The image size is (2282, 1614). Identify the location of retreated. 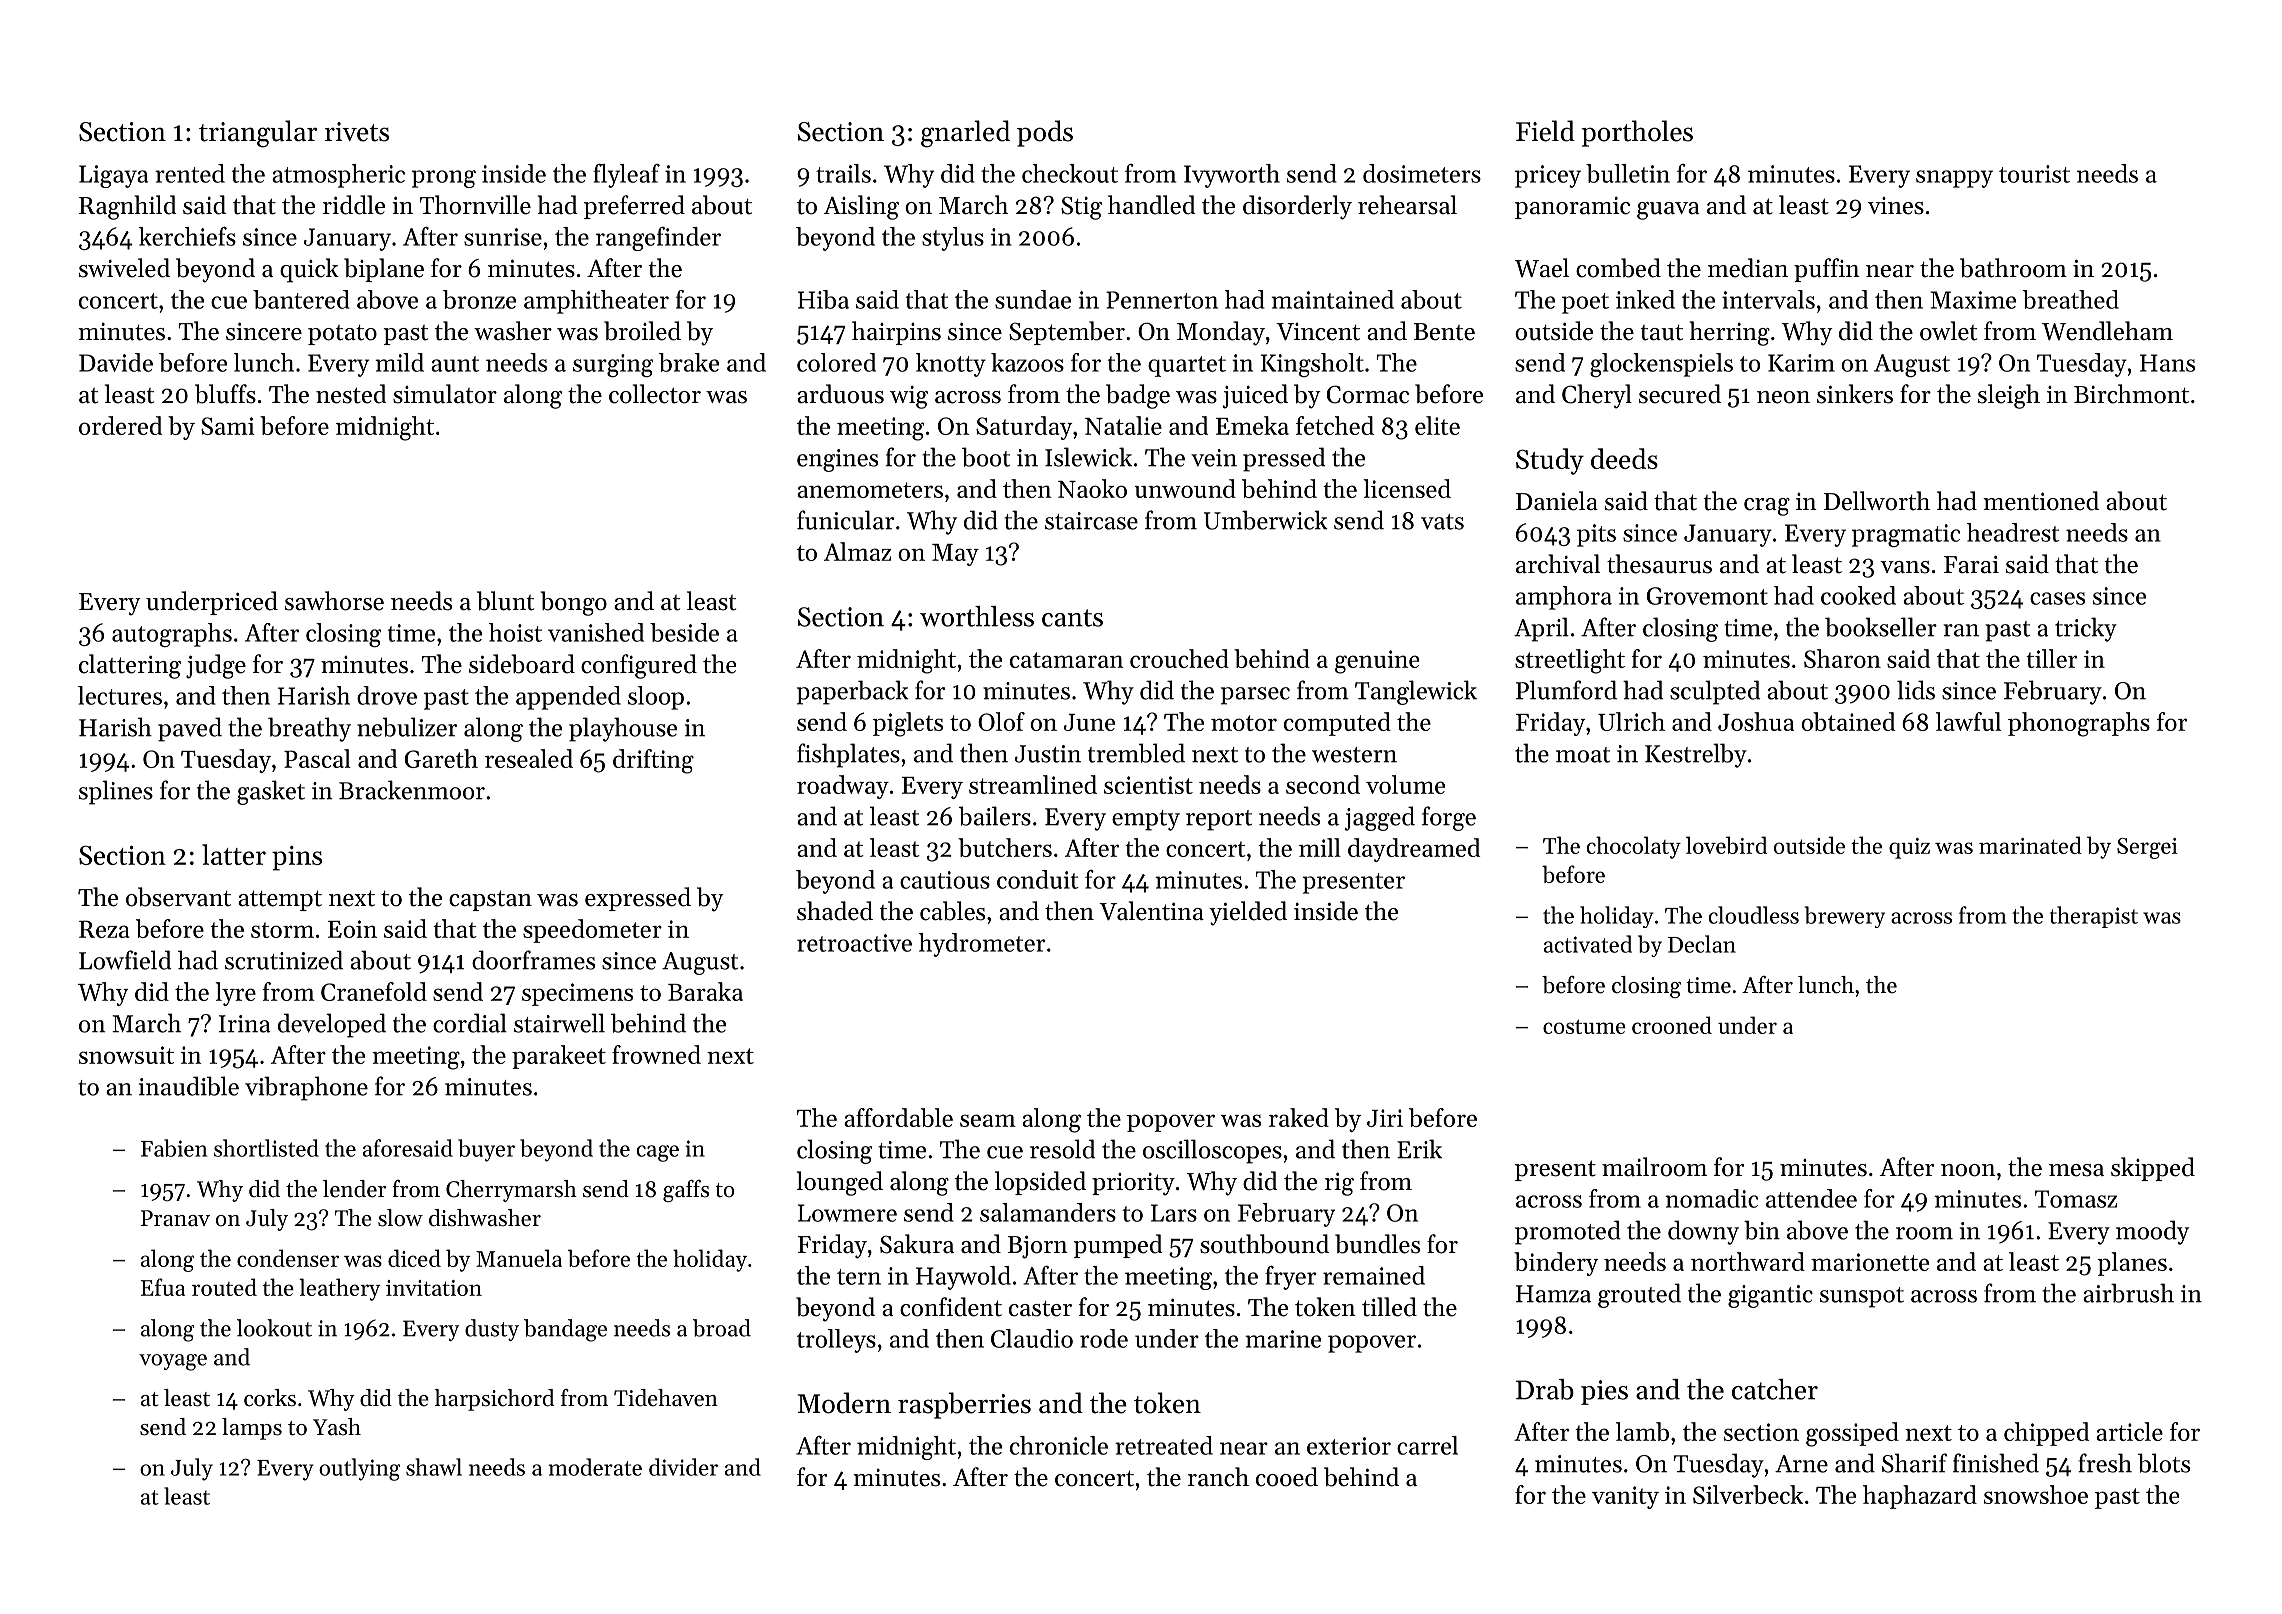
(1164, 1445).
